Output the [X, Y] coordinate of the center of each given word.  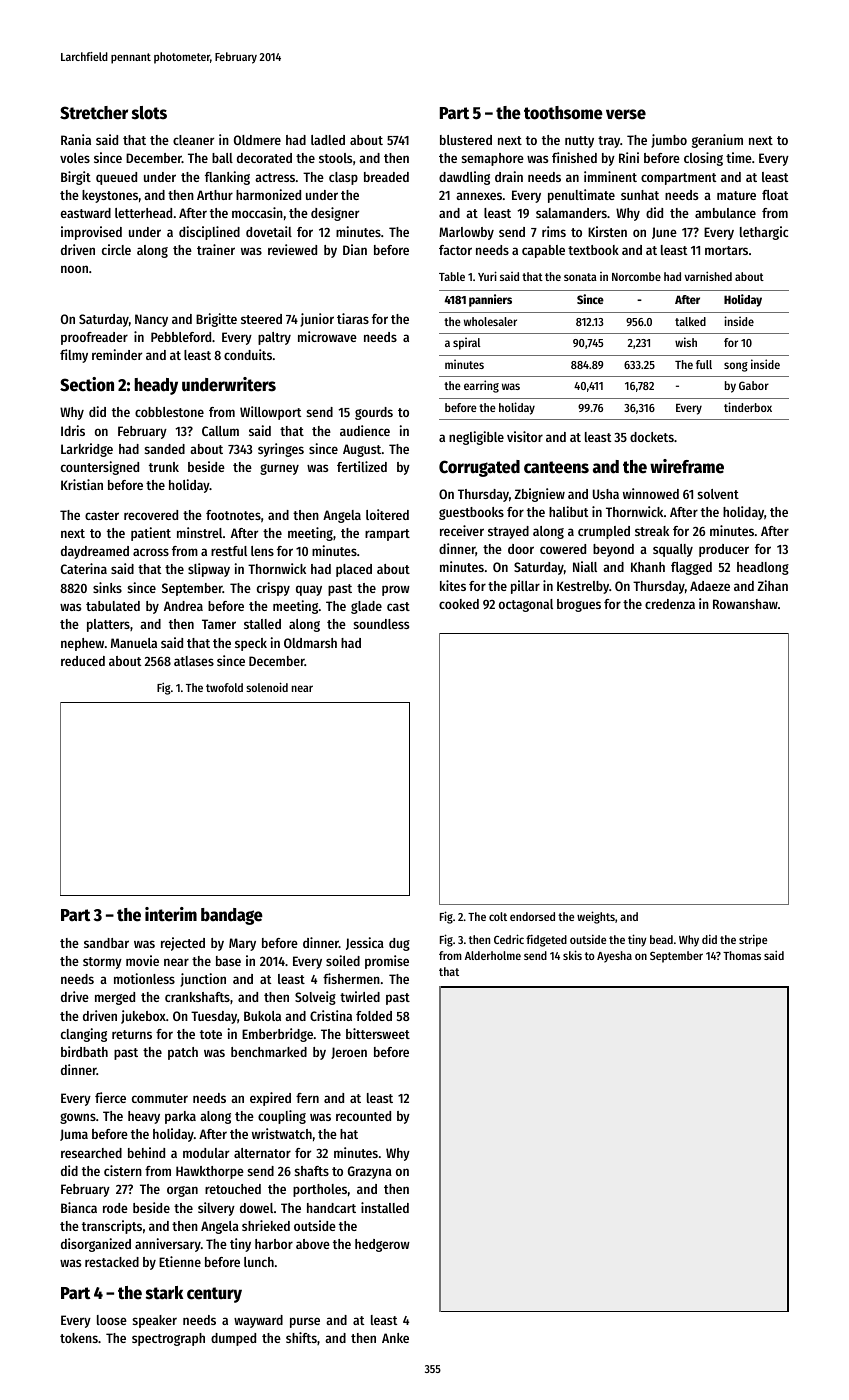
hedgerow [382, 1245]
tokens [79, 1338]
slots [149, 113]
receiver [462, 530]
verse [626, 114]
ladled [328, 140]
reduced [83, 661]
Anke [395, 1338]
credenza [670, 604]
